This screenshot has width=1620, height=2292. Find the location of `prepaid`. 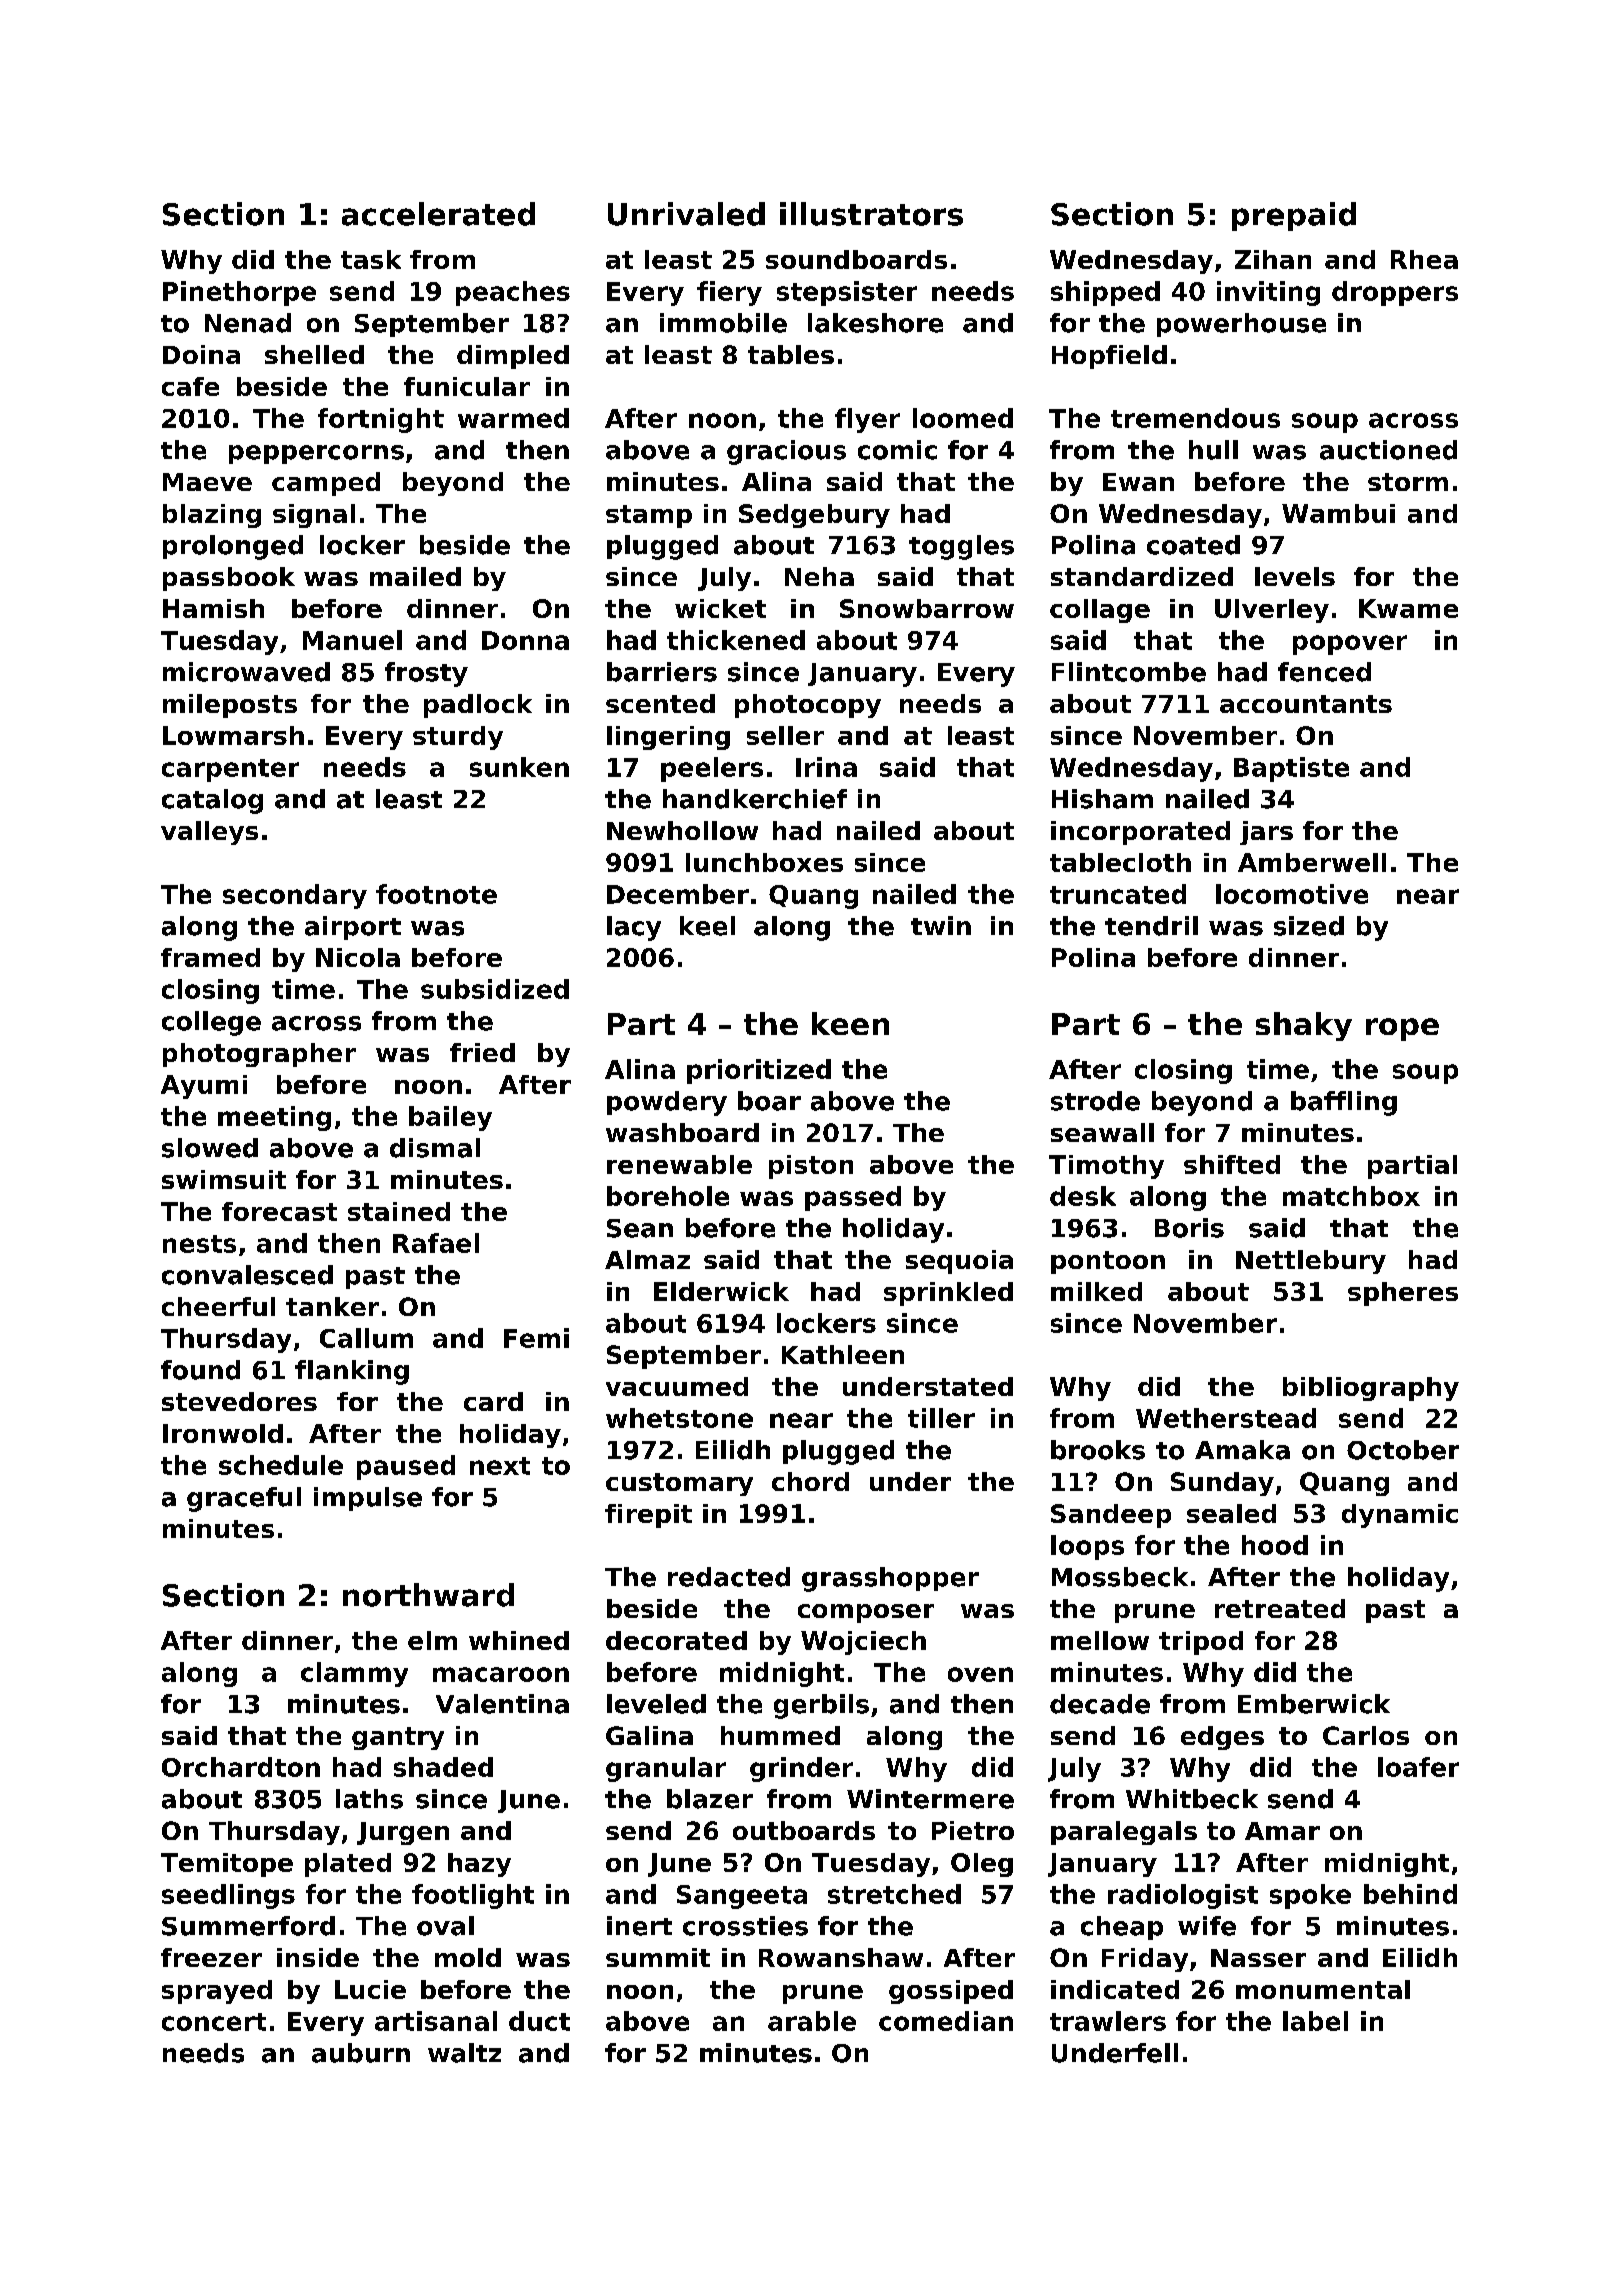

prepaid is located at coordinates (1294, 216).
